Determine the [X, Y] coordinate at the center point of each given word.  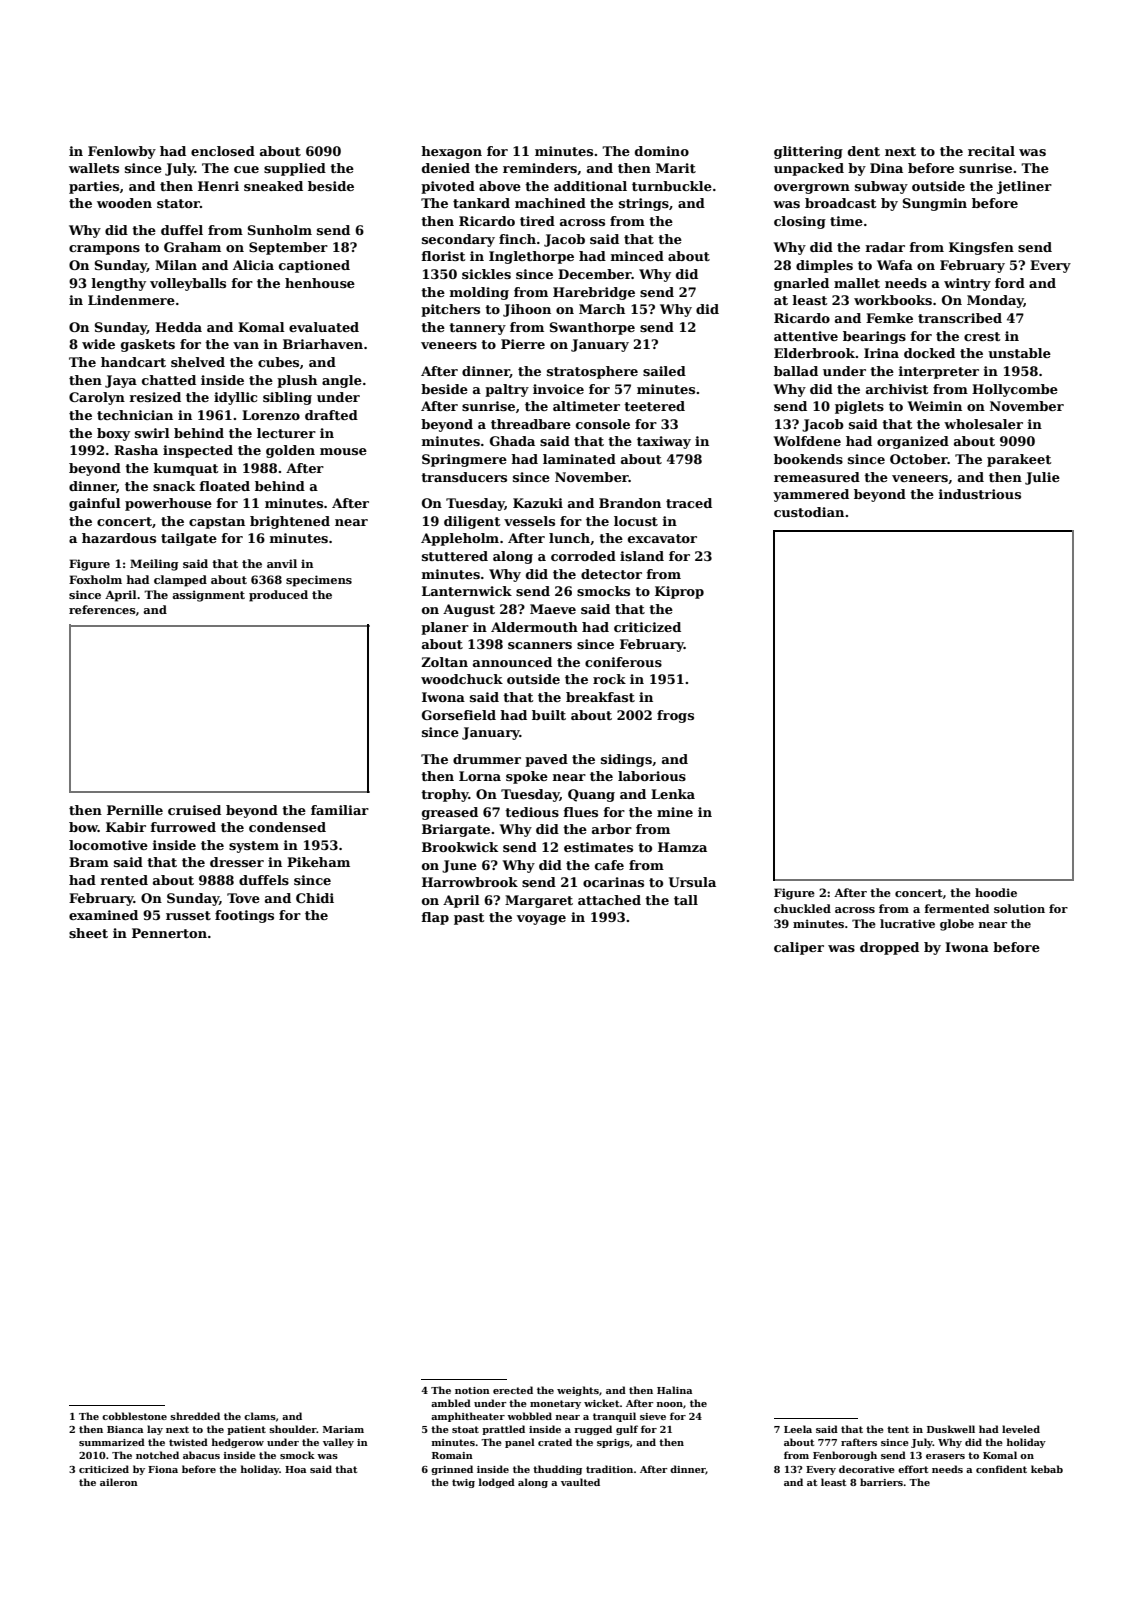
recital [991, 151]
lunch [569, 538]
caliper [799, 948]
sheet [88, 933]
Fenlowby [122, 152]
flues [580, 812]
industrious [979, 494]
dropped [889, 948]
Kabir [126, 827]
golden [290, 451]
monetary [555, 1404]
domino [662, 151]
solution [1019, 908]
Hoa [295, 1469]
